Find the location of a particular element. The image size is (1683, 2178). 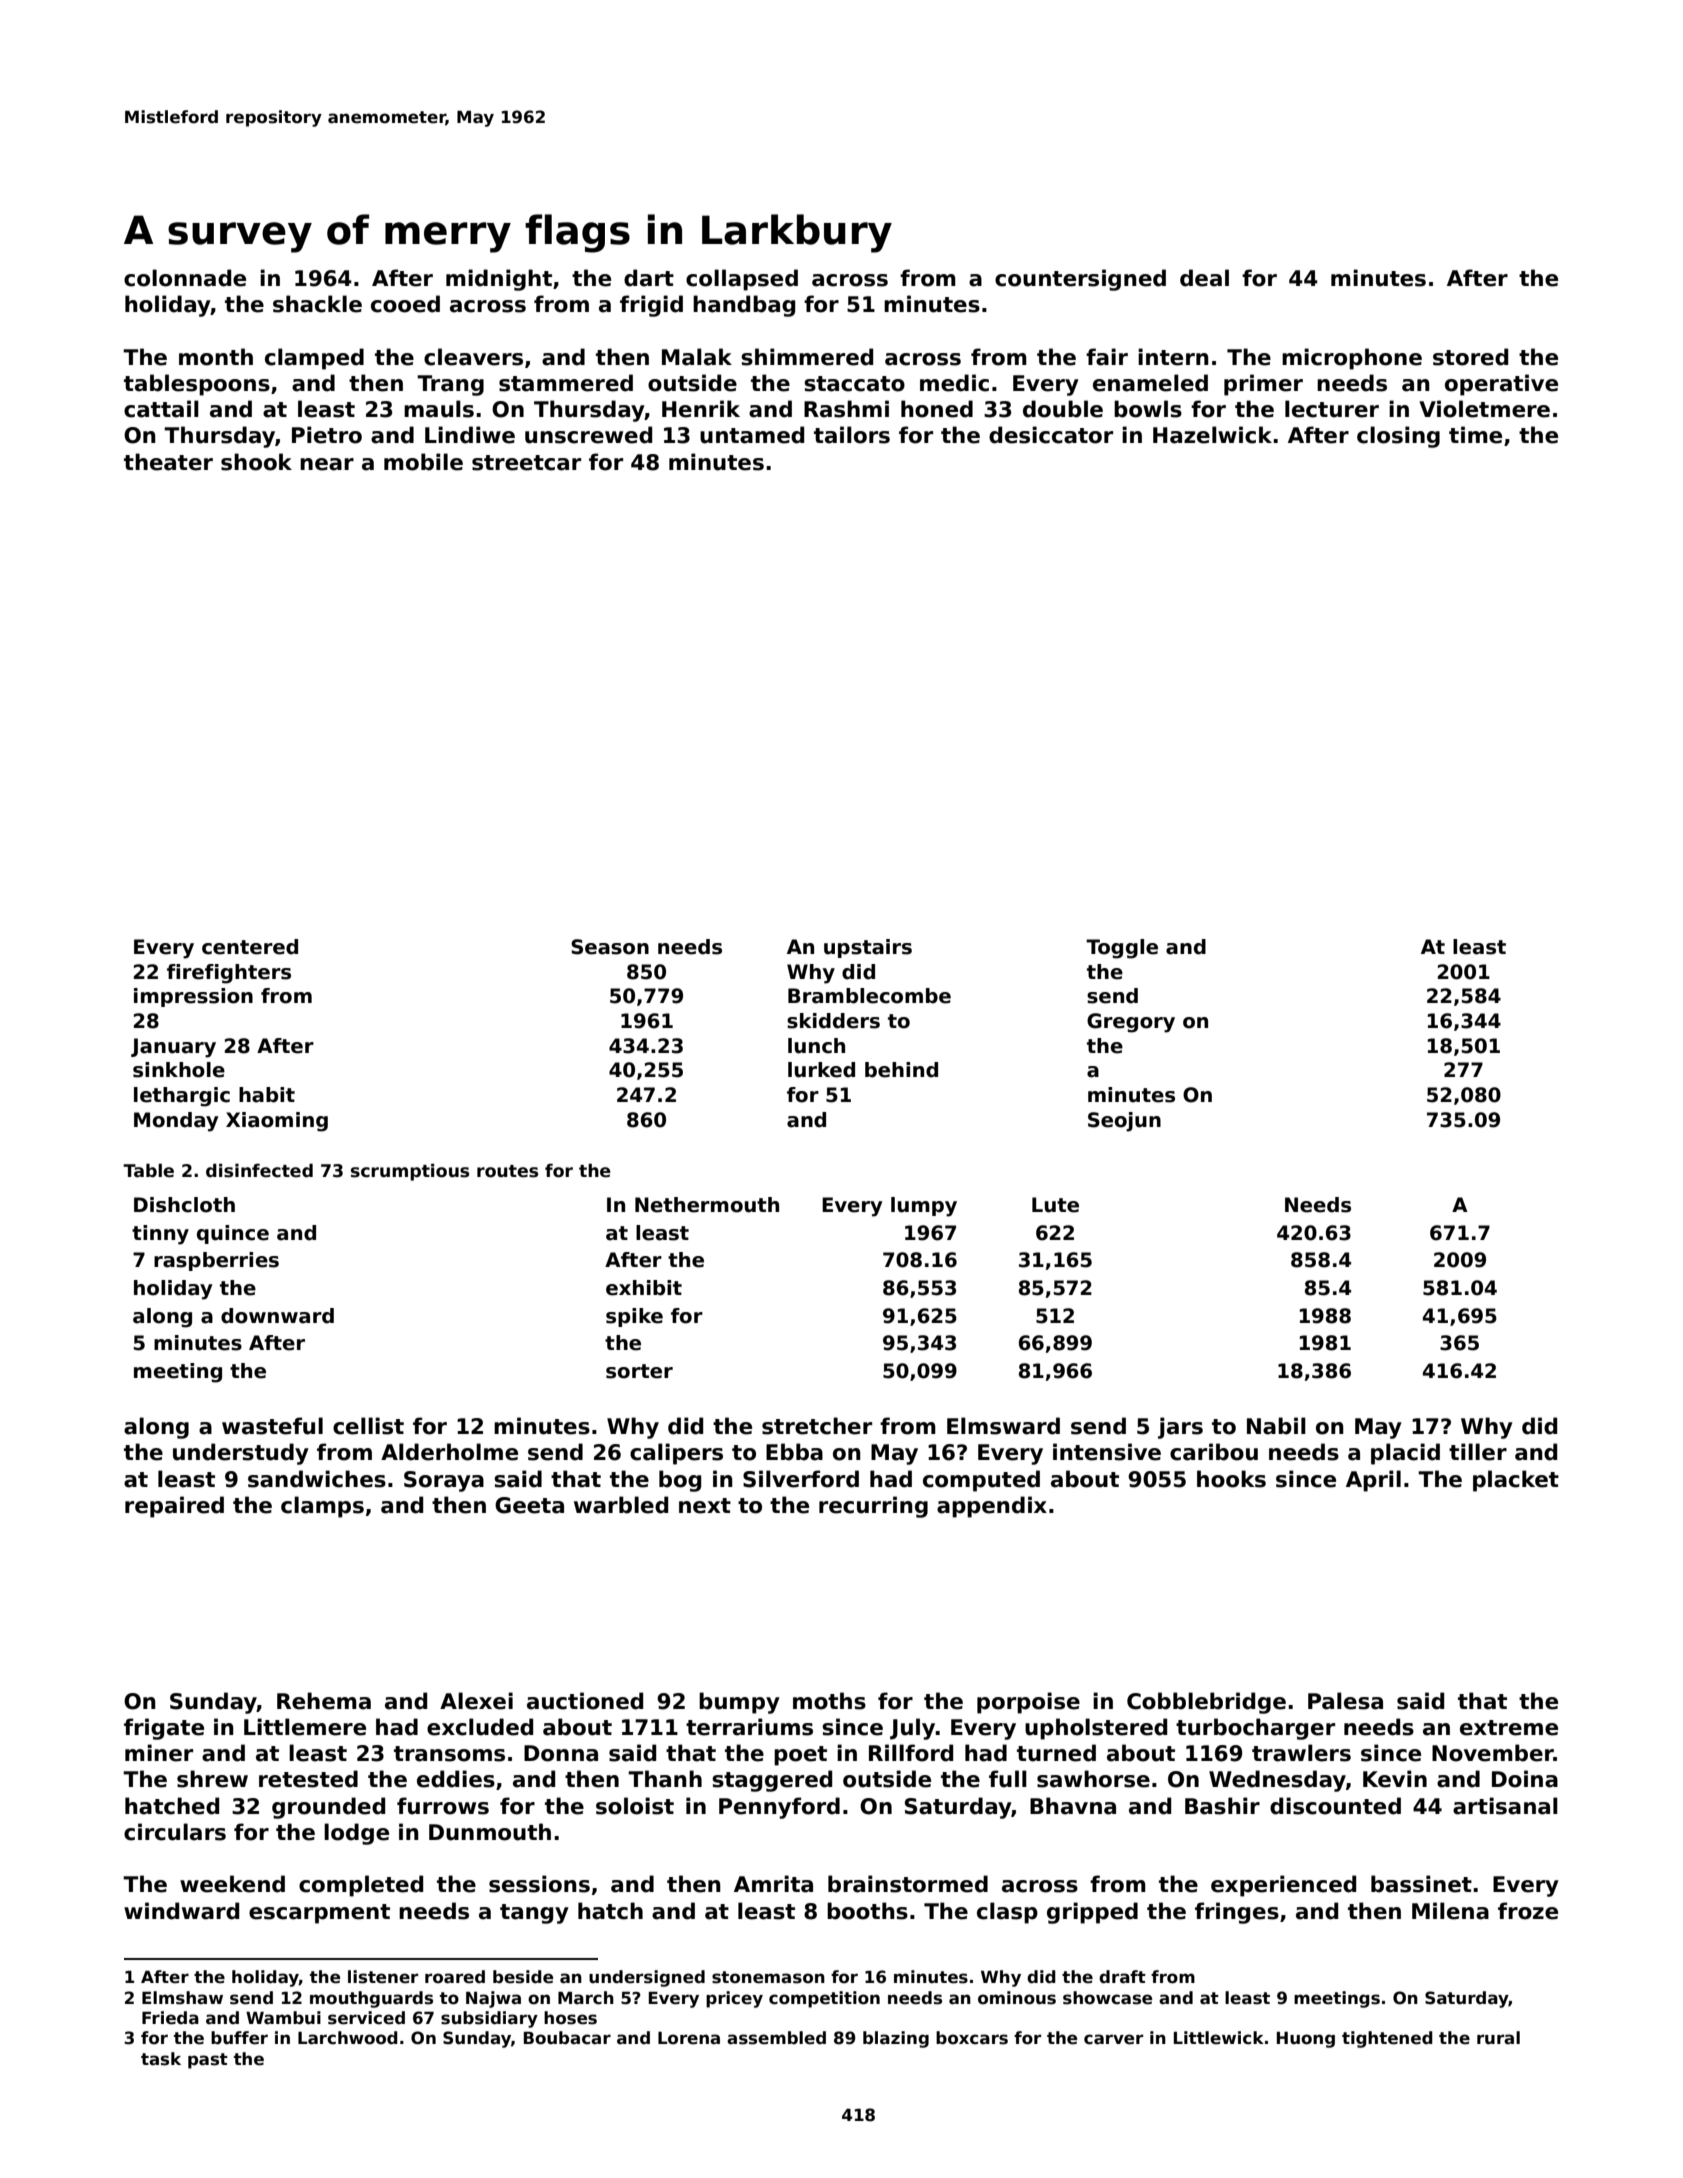

tiller is located at coordinates (1478, 1452).
